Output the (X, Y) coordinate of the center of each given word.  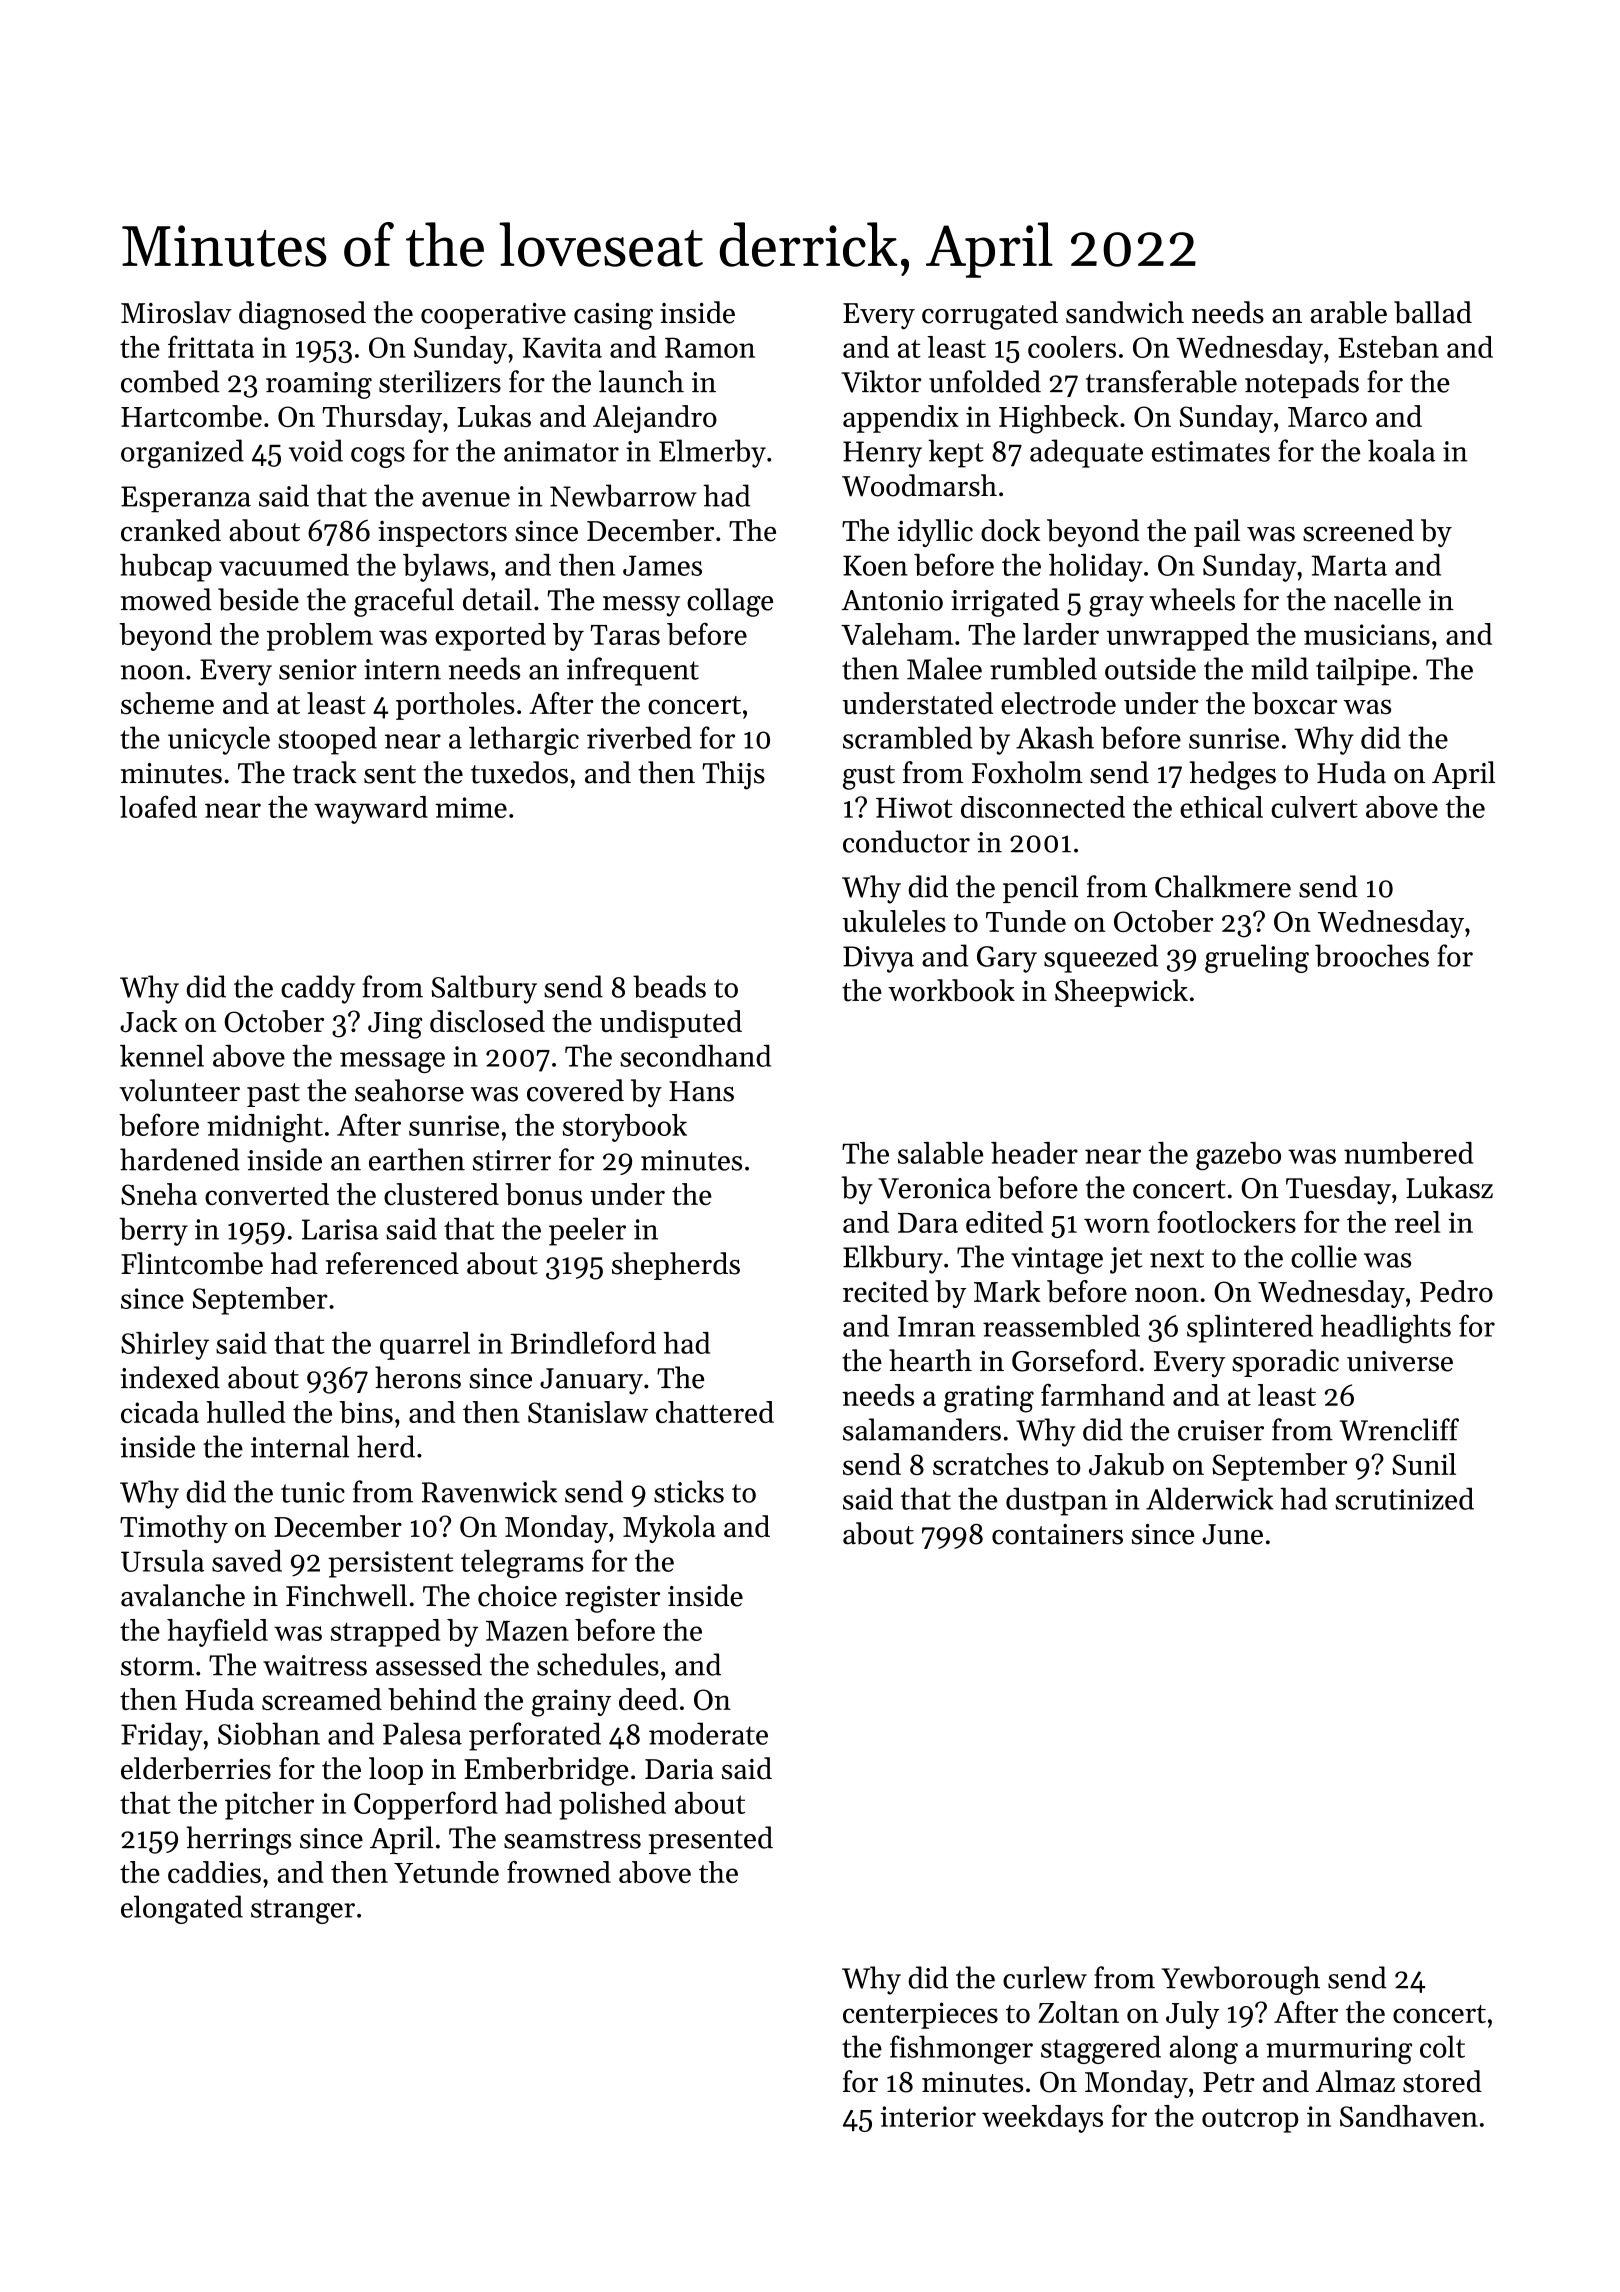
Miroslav (176, 312)
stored (1442, 2081)
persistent (390, 1564)
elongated (182, 1909)
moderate (708, 1733)
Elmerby (712, 453)
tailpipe (1363, 671)
